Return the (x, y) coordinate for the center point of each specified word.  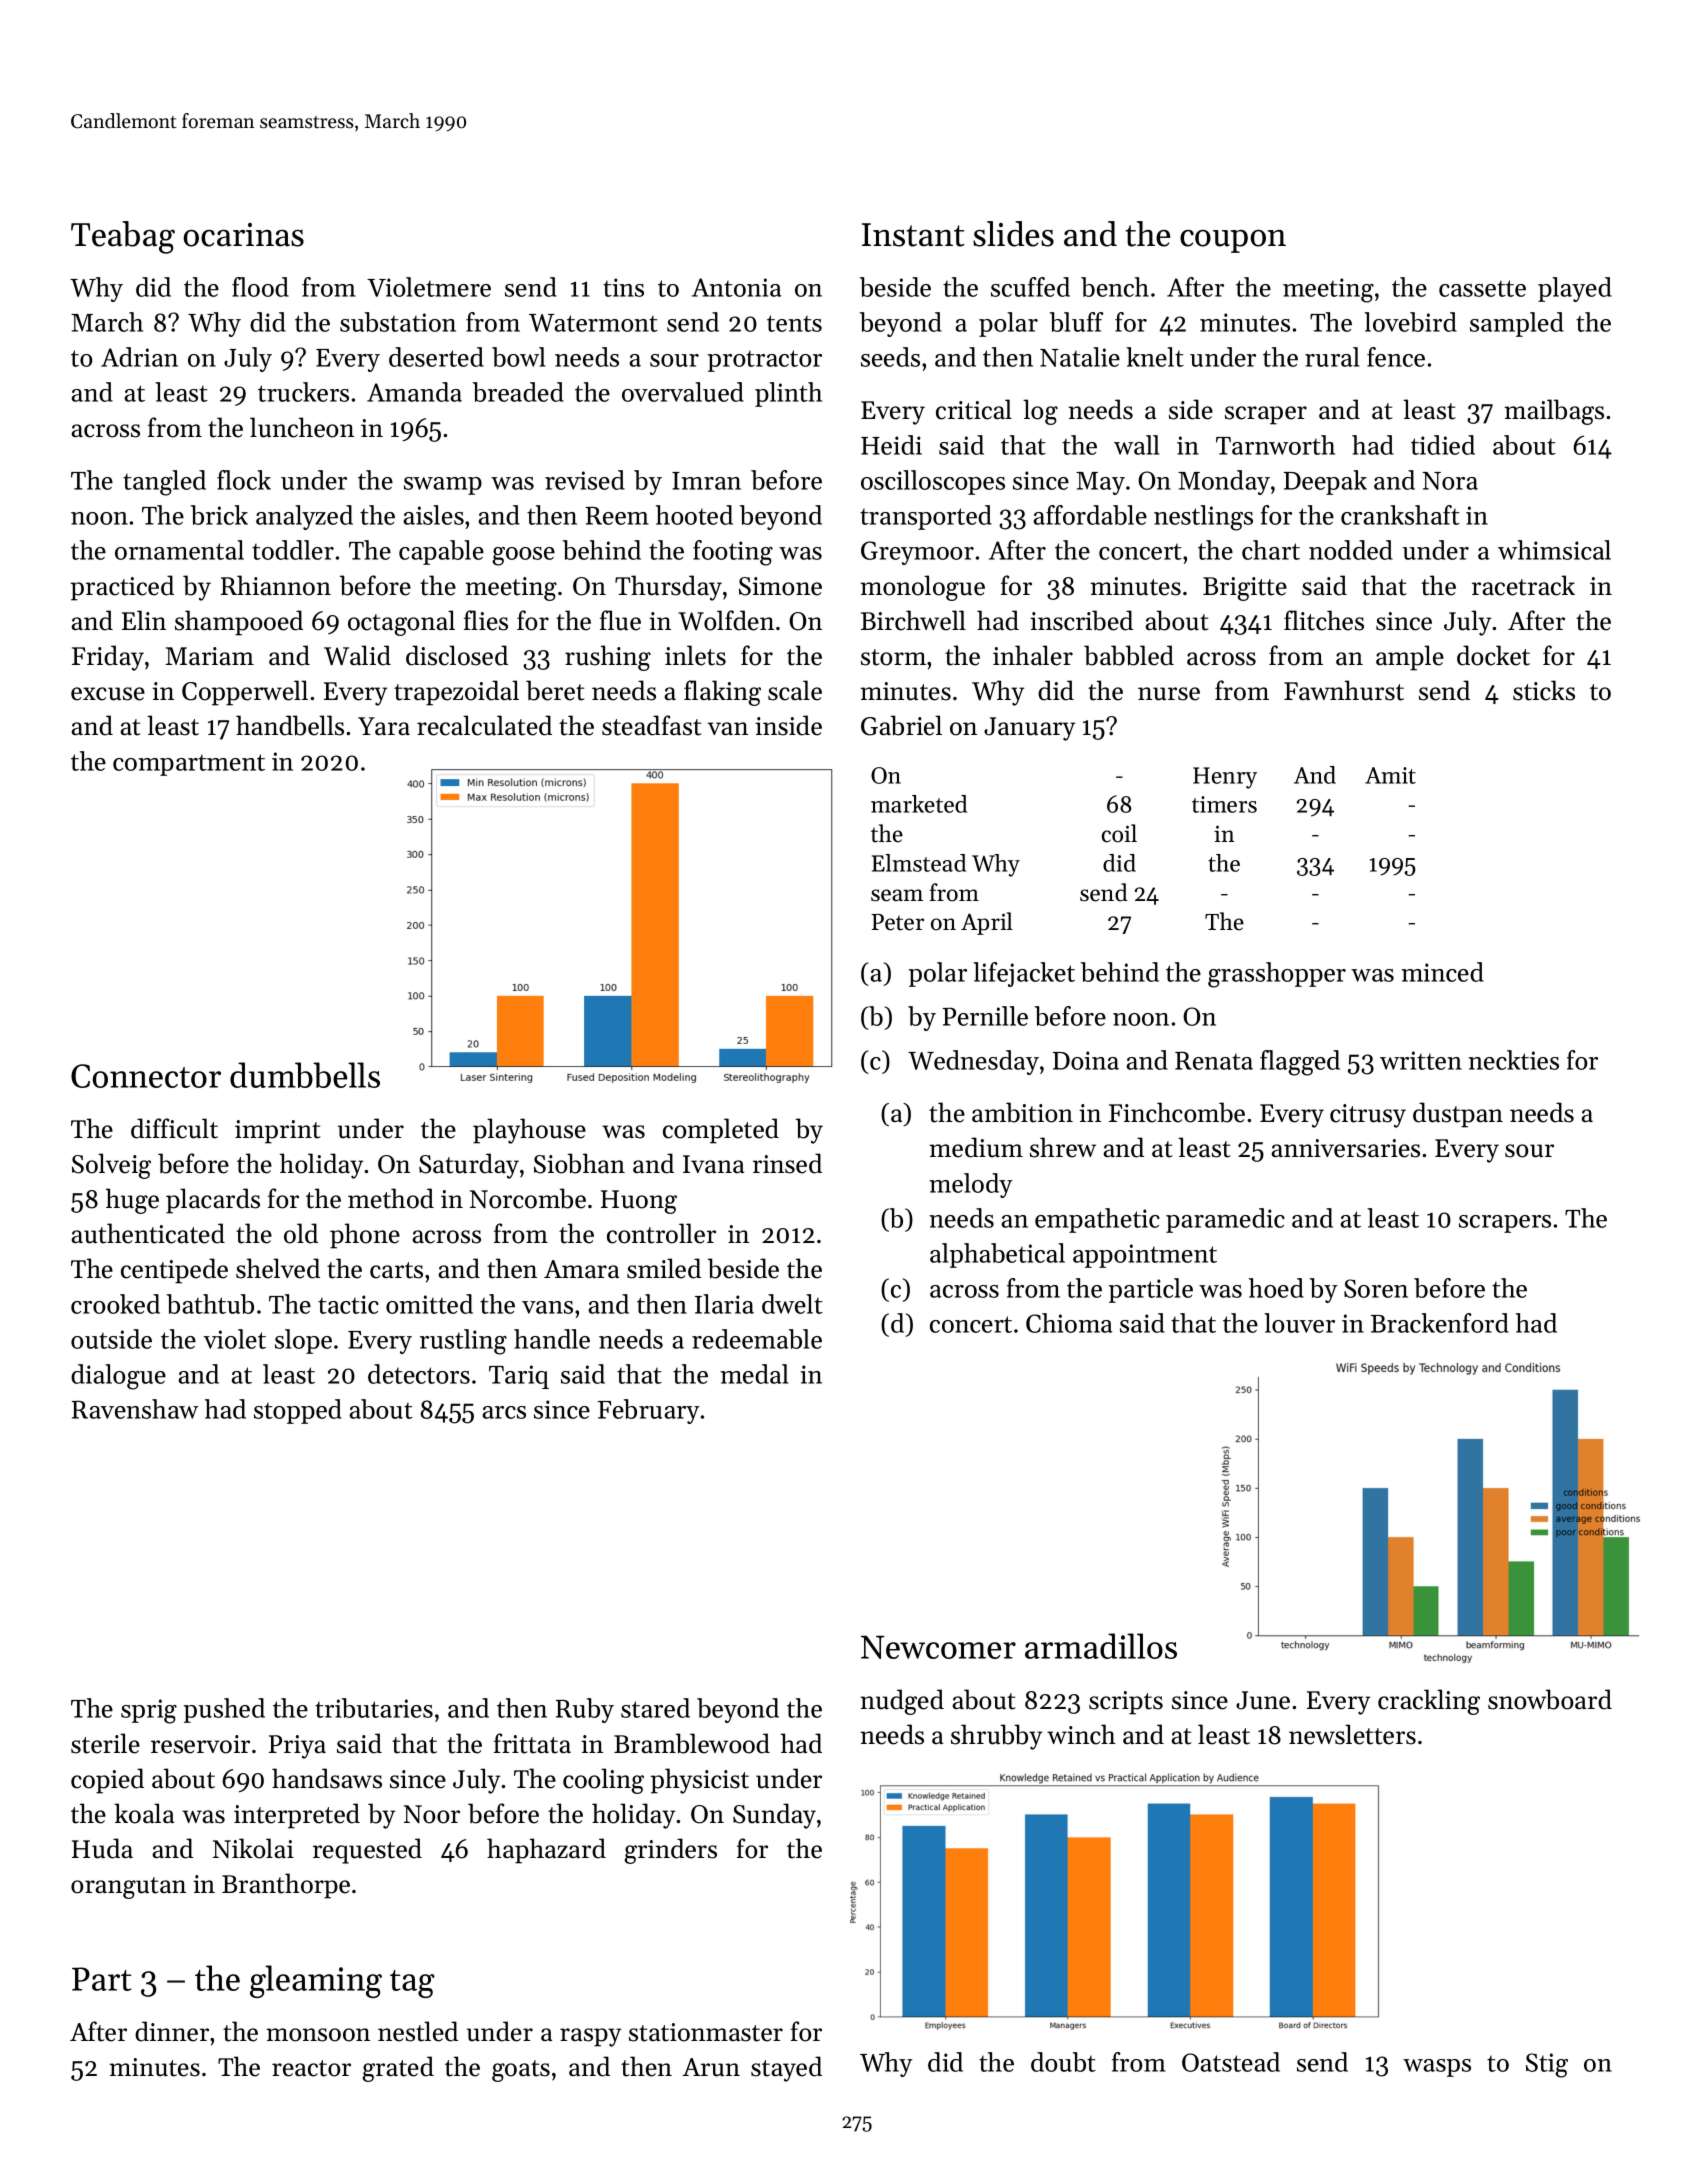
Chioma (1069, 1323)
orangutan (128, 1888)
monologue (922, 588)
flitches (1324, 620)
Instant (913, 235)
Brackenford (1440, 1323)
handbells (290, 725)
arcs (504, 1412)
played (1575, 289)
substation (398, 322)
